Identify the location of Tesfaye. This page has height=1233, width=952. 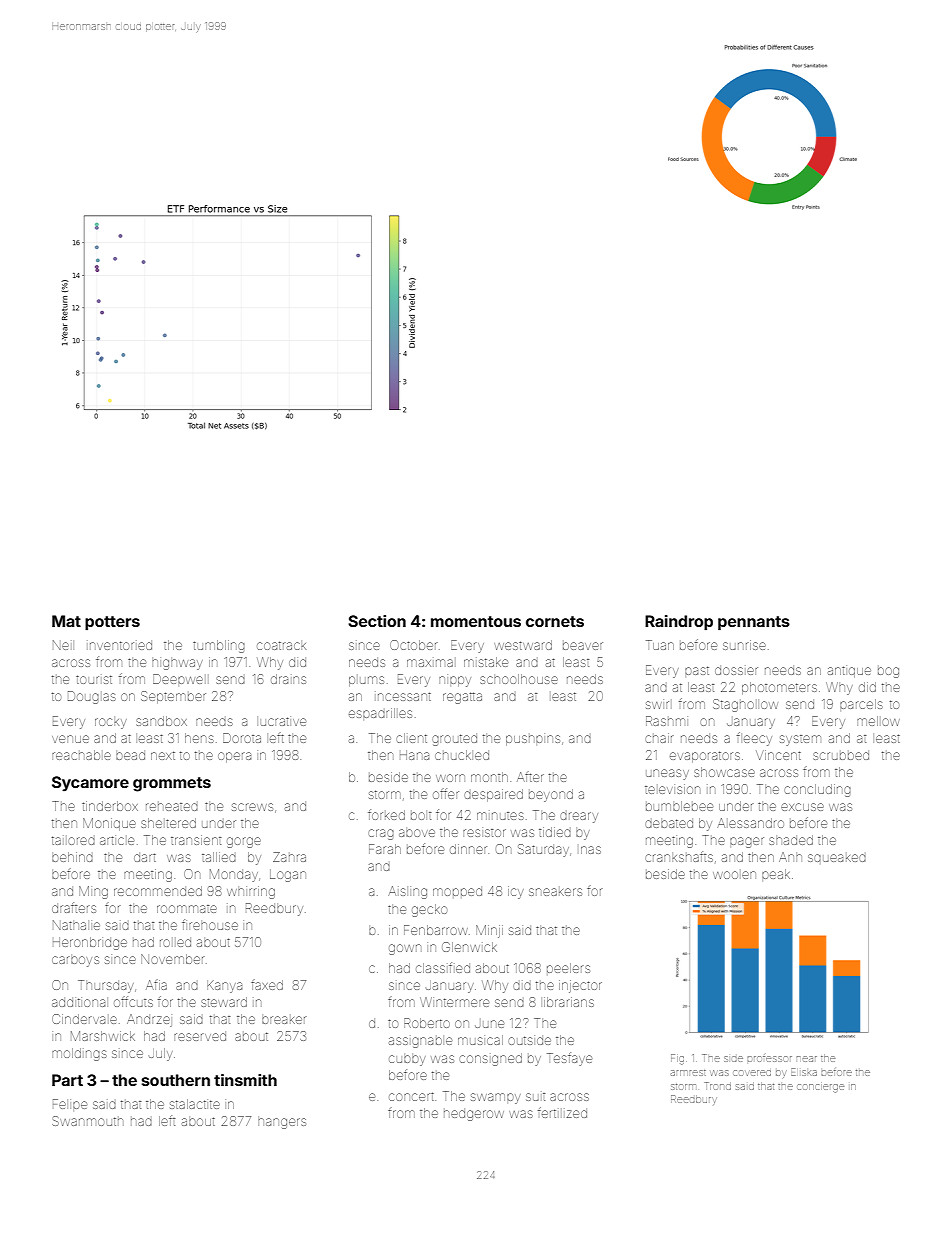
(569, 1059).
